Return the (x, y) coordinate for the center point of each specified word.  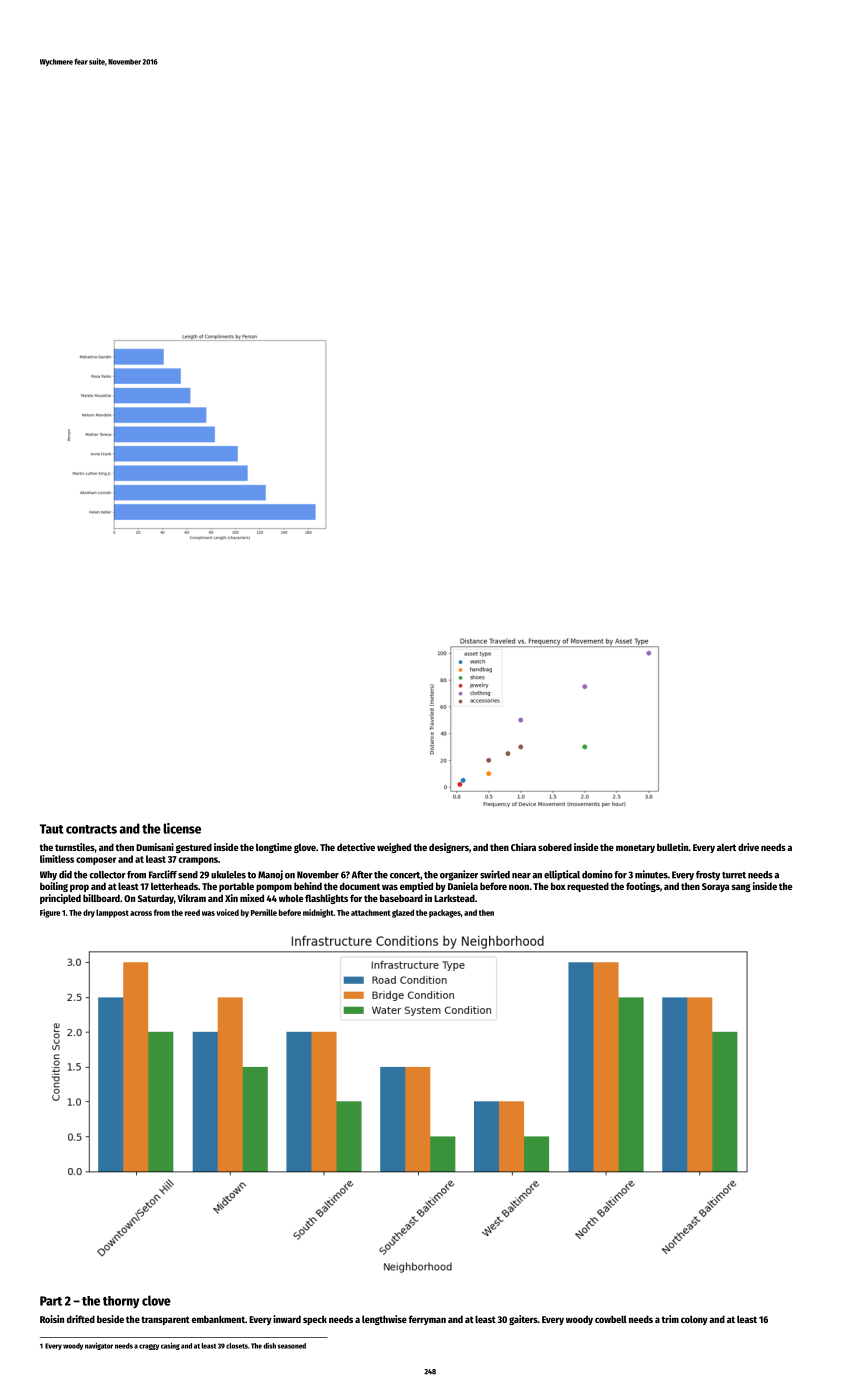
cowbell (611, 1319)
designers (449, 848)
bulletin (672, 847)
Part (51, 1301)
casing (170, 1346)
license (182, 828)
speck (315, 1320)
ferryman (427, 1320)
